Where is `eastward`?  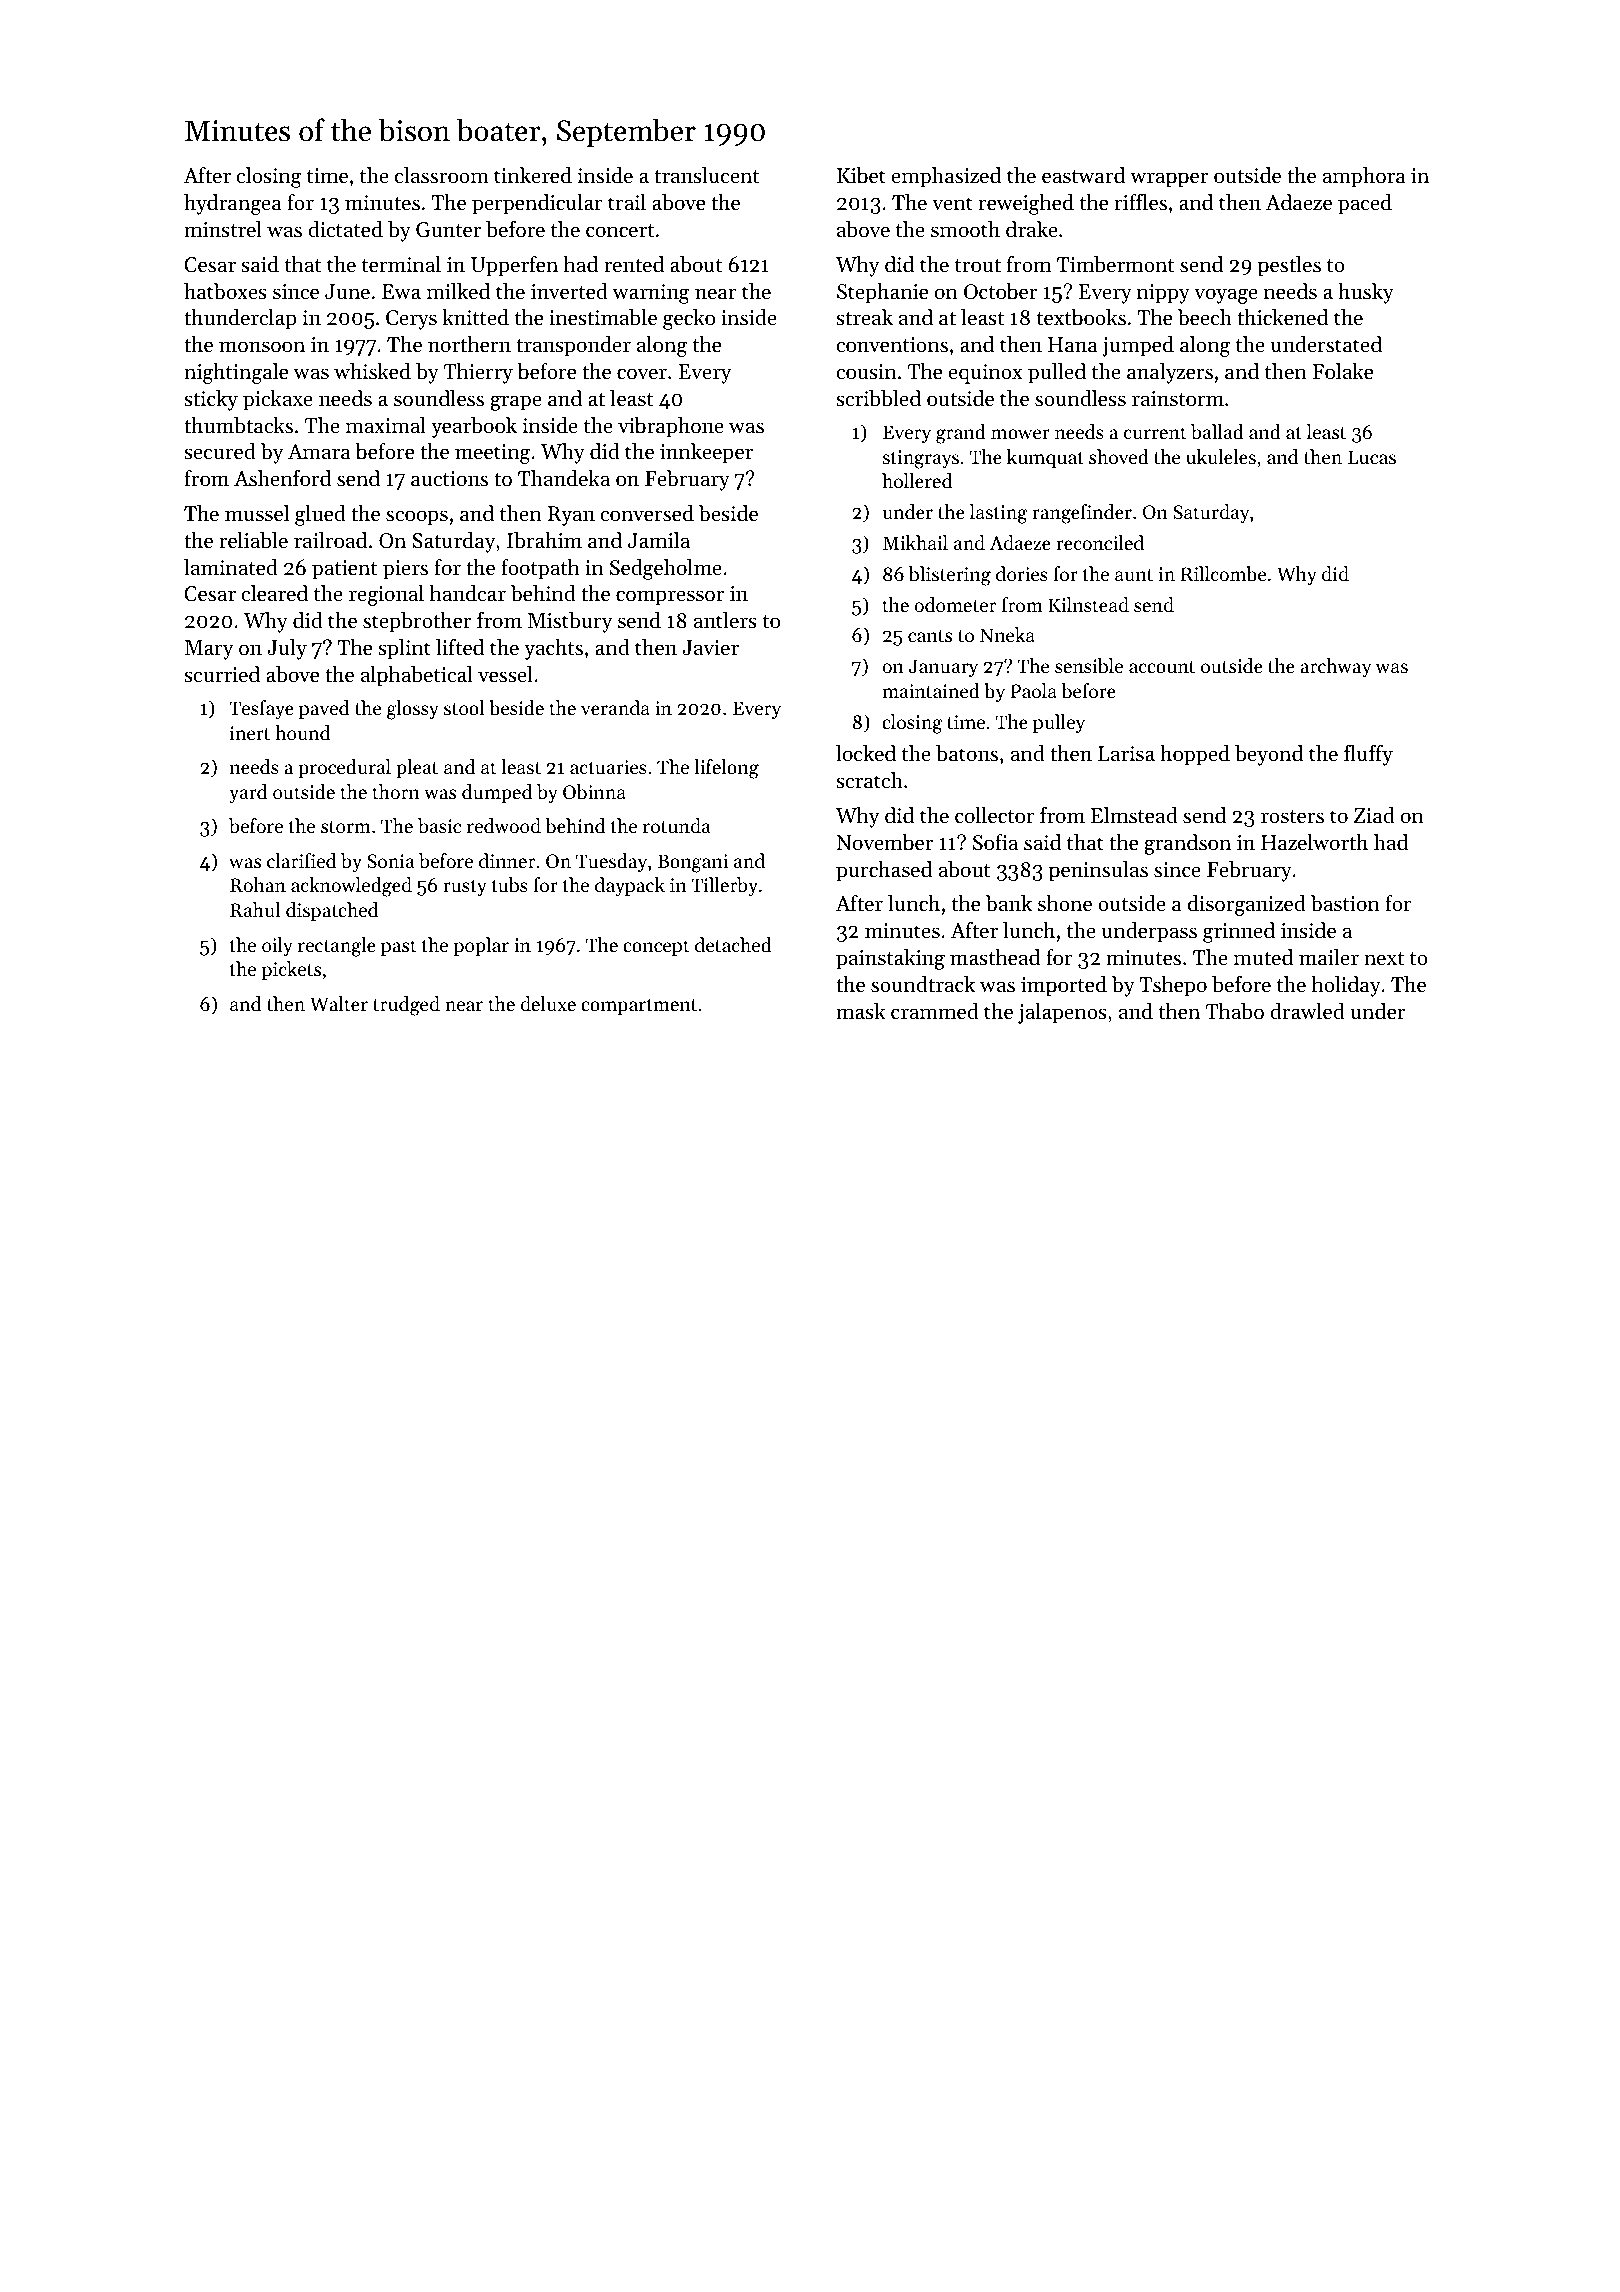 eastward is located at coordinates (1083, 175).
